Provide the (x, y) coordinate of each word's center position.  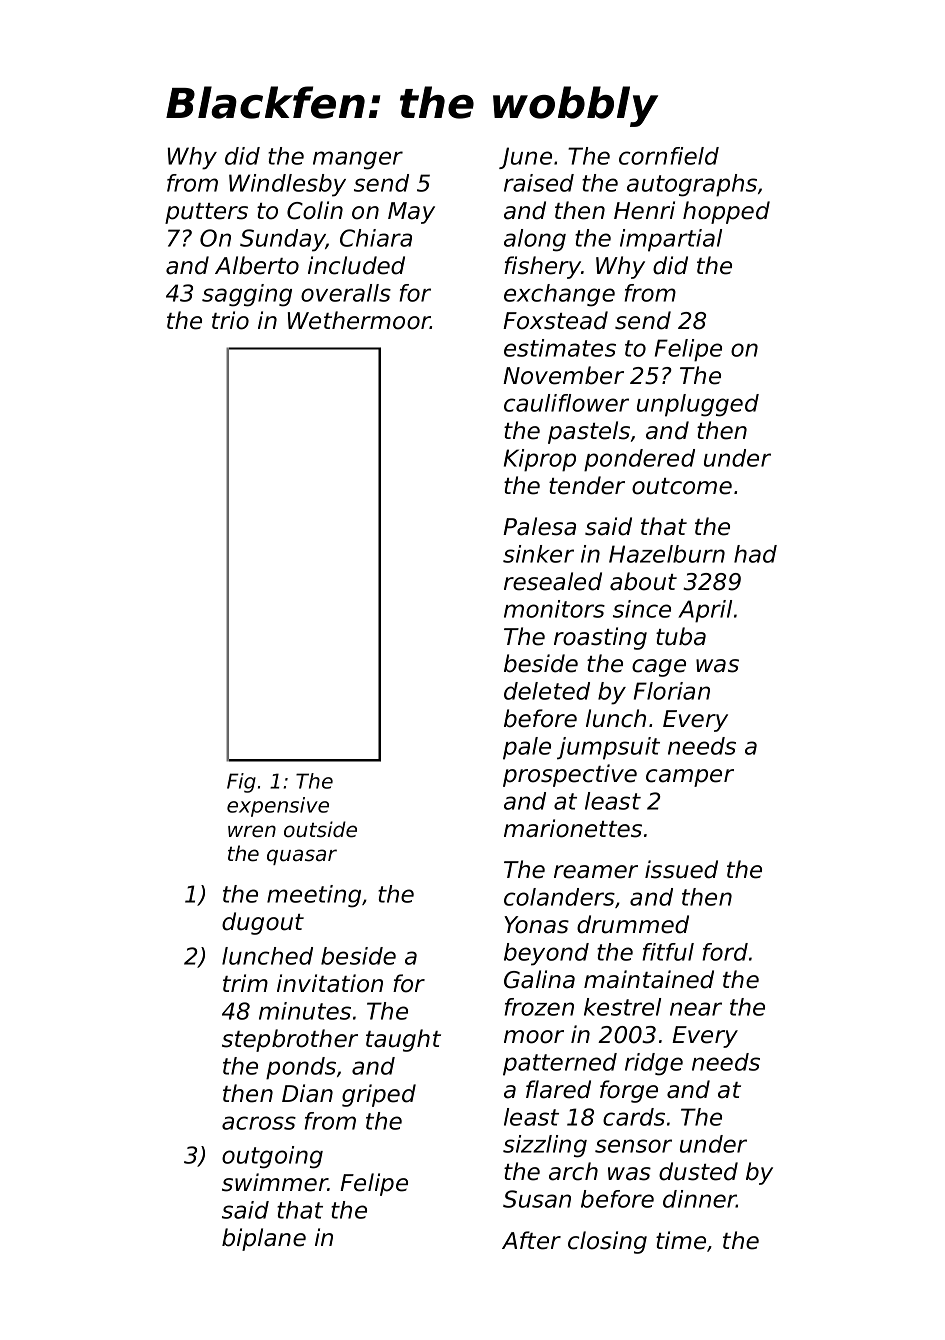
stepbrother (290, 1040)
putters (206, 213)
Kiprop (540, 460)
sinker (538, 554)
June (525, 158)
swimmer (275, 1182)
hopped (726, 212)
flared (558, 1089)
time (681, 1240)
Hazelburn (667, 554)
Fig (241, 783)
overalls (346, 293)
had (755, 554)
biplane (264, 1239)
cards (634, 1117)
